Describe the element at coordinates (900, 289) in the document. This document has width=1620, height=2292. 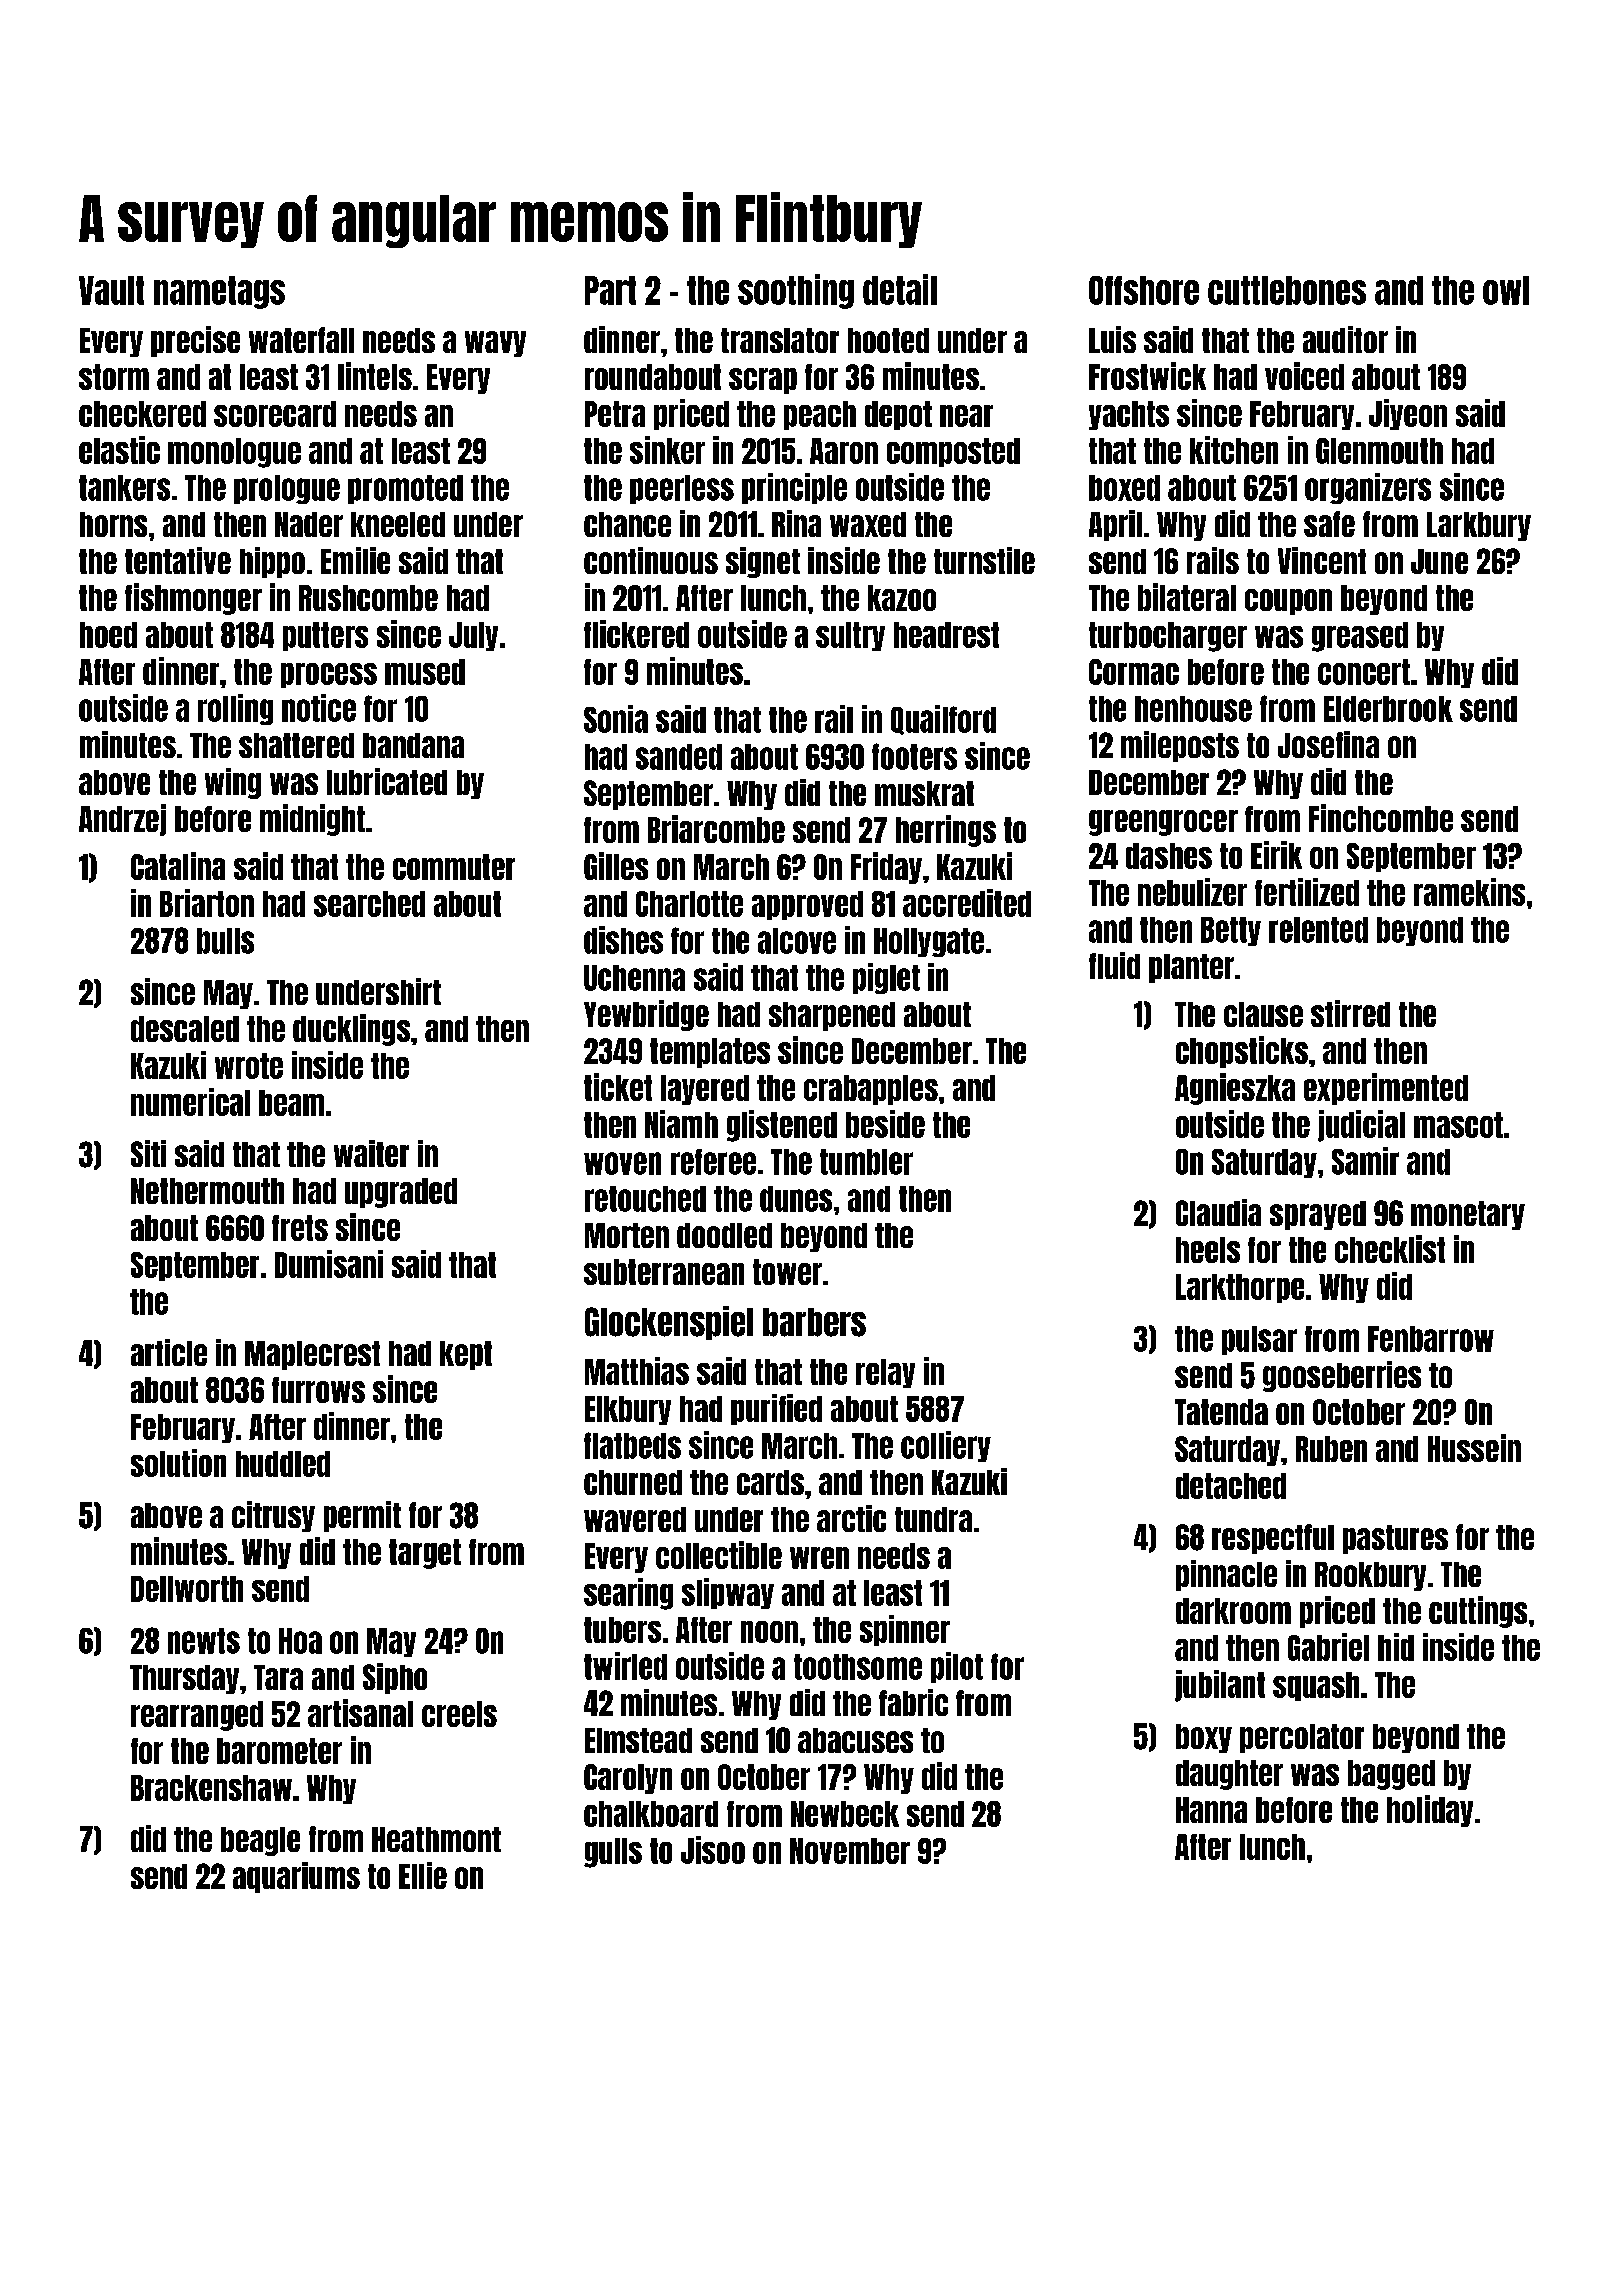
I see `detail` at that location.
